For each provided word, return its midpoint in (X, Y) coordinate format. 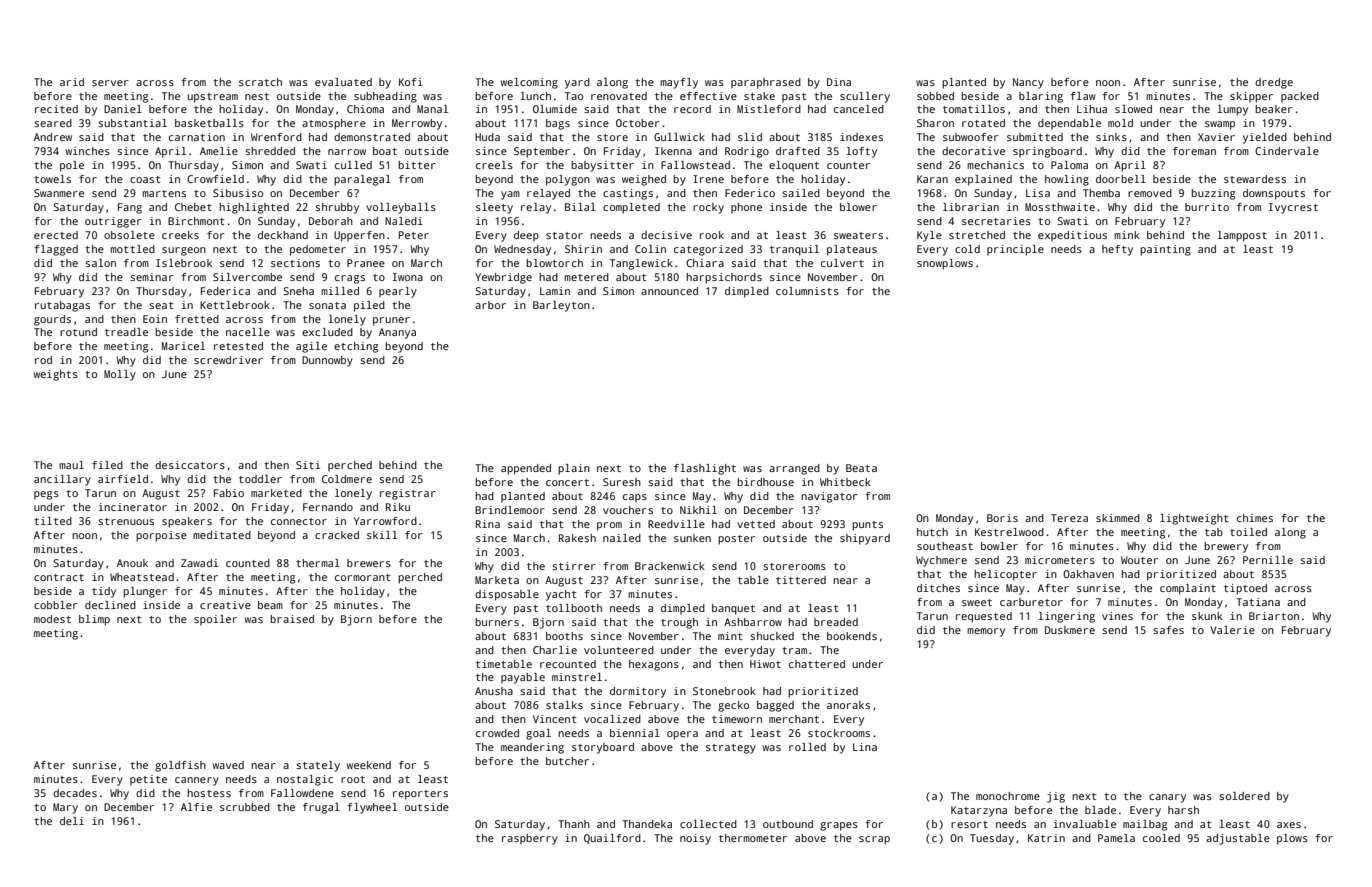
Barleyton (561, 306)
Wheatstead (142, 577)
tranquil (794, 250)
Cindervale (1287, 151)
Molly (120, 375)
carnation (197, 137)
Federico (750, 193)
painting (1165, 250)
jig (1056, 797)
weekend (369, 765)
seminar (152, 277)
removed (1150, 193)
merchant (794, 719)
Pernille (1268, 560)
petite (148, 780)
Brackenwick (670, 566)
